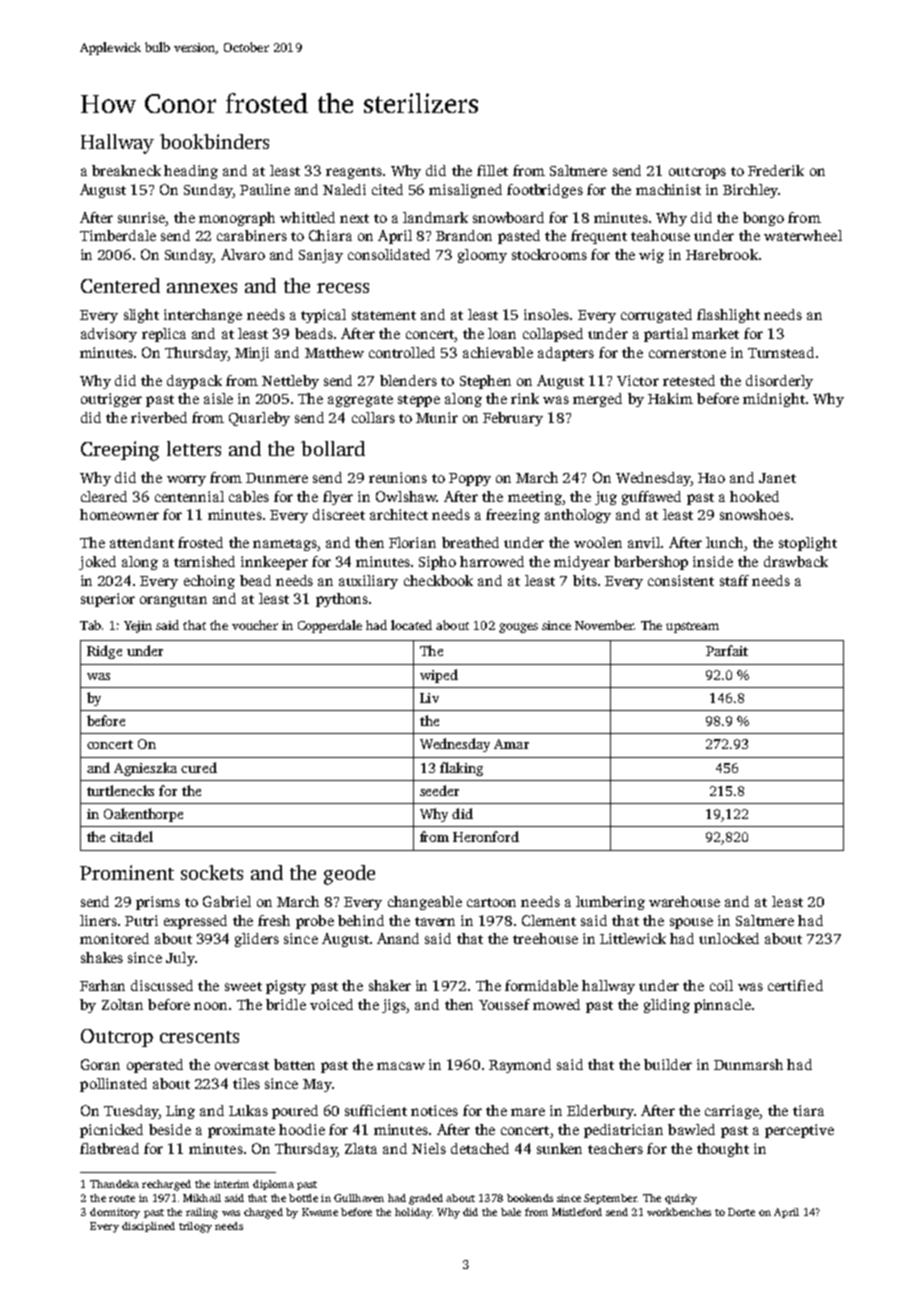  Describe the element at coordinates (711, 478) in the screenshot. I see `Hao` at that location.
